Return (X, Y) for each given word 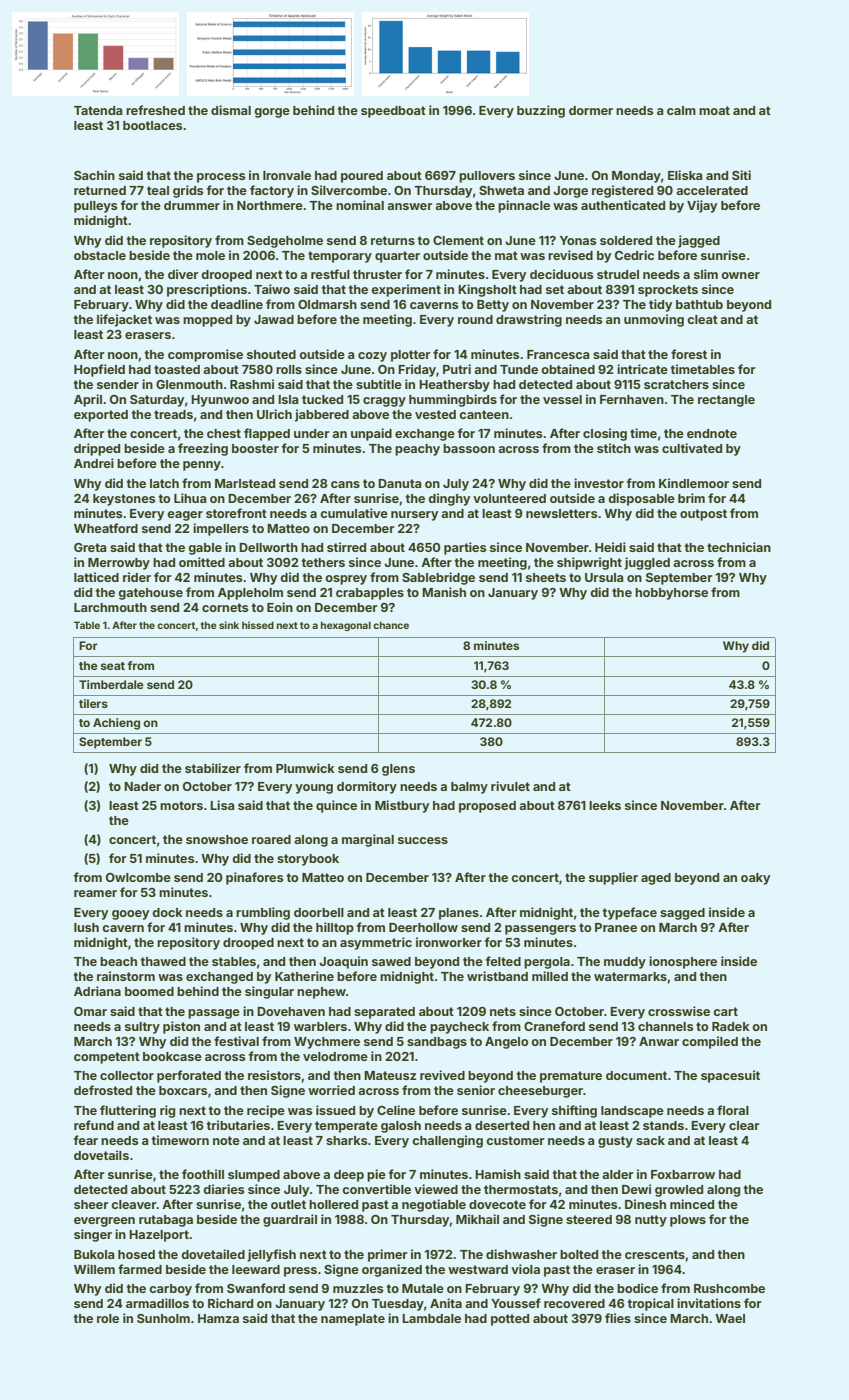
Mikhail (477, 1219)
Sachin (94, 175)
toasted (177, 369)
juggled (647, 563)
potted (510, 1320)
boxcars (183, 1090)
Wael (730, 1318)
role (108, 1318)
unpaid (371, 434)
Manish (444, 592)
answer (410, 206)
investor (599, 483)
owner (740, 275)
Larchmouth (110, 607)
